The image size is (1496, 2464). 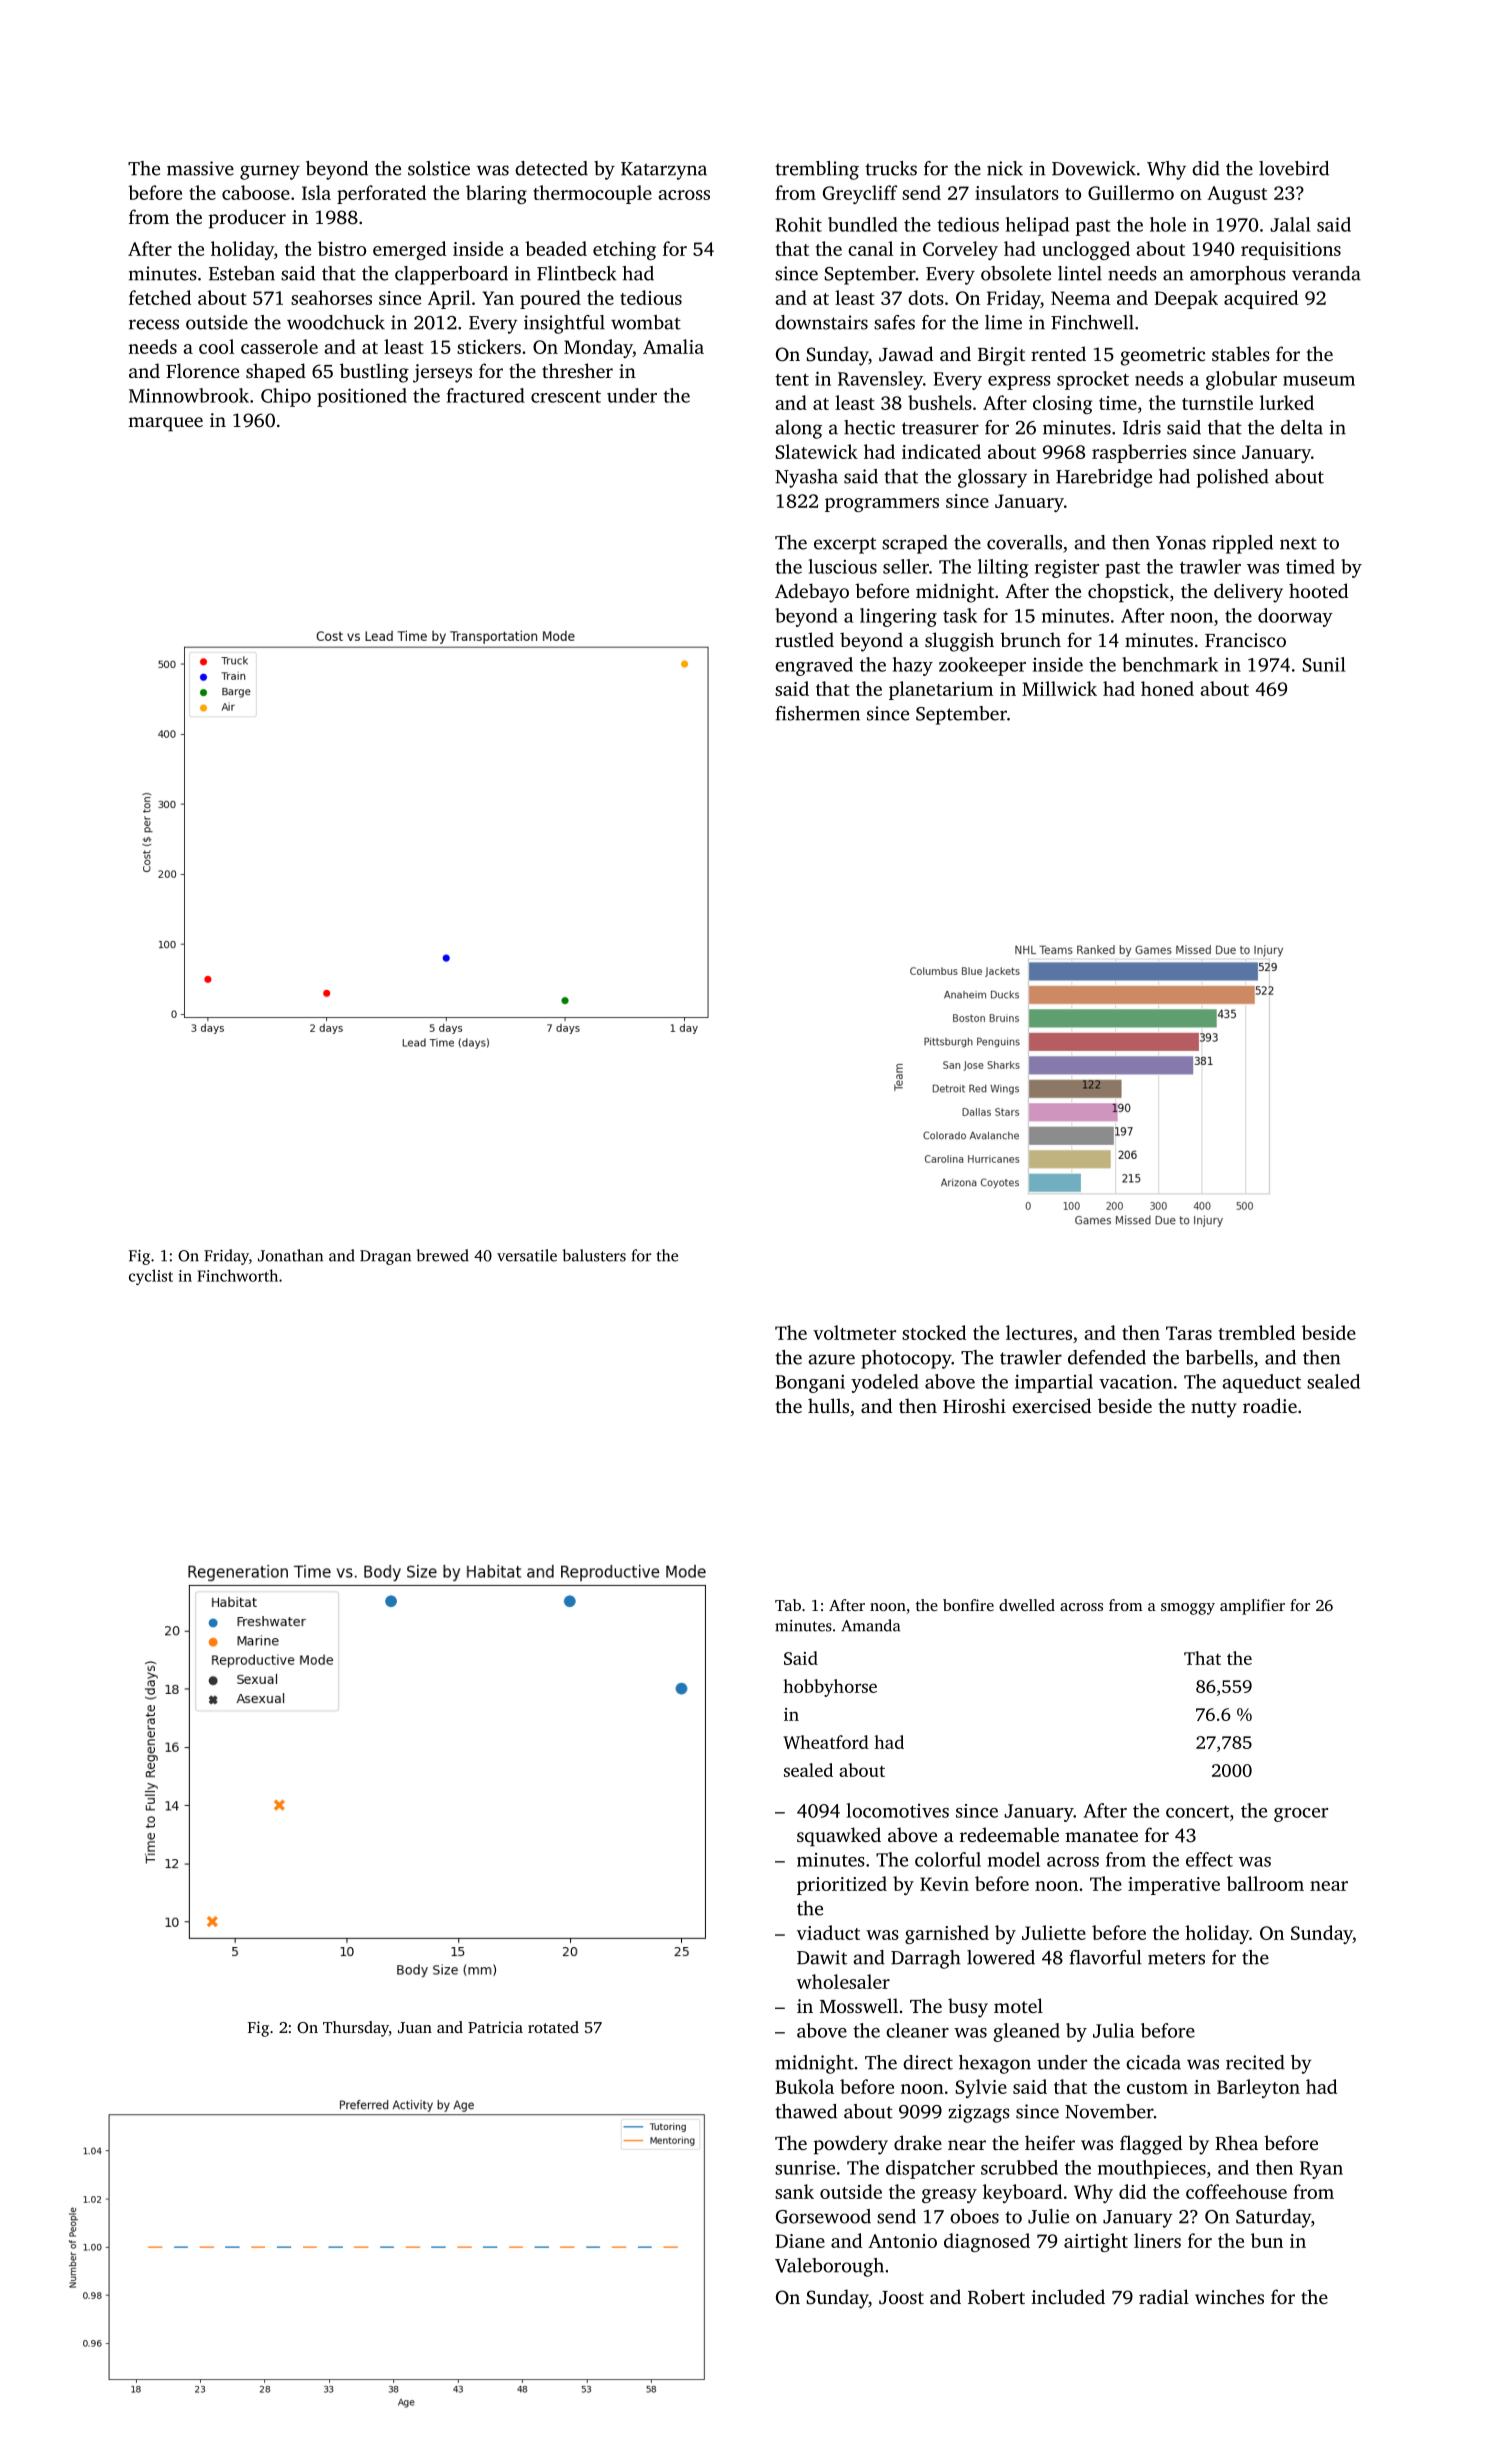 I want to click on Kevin, so click(x=944, y=1884).
